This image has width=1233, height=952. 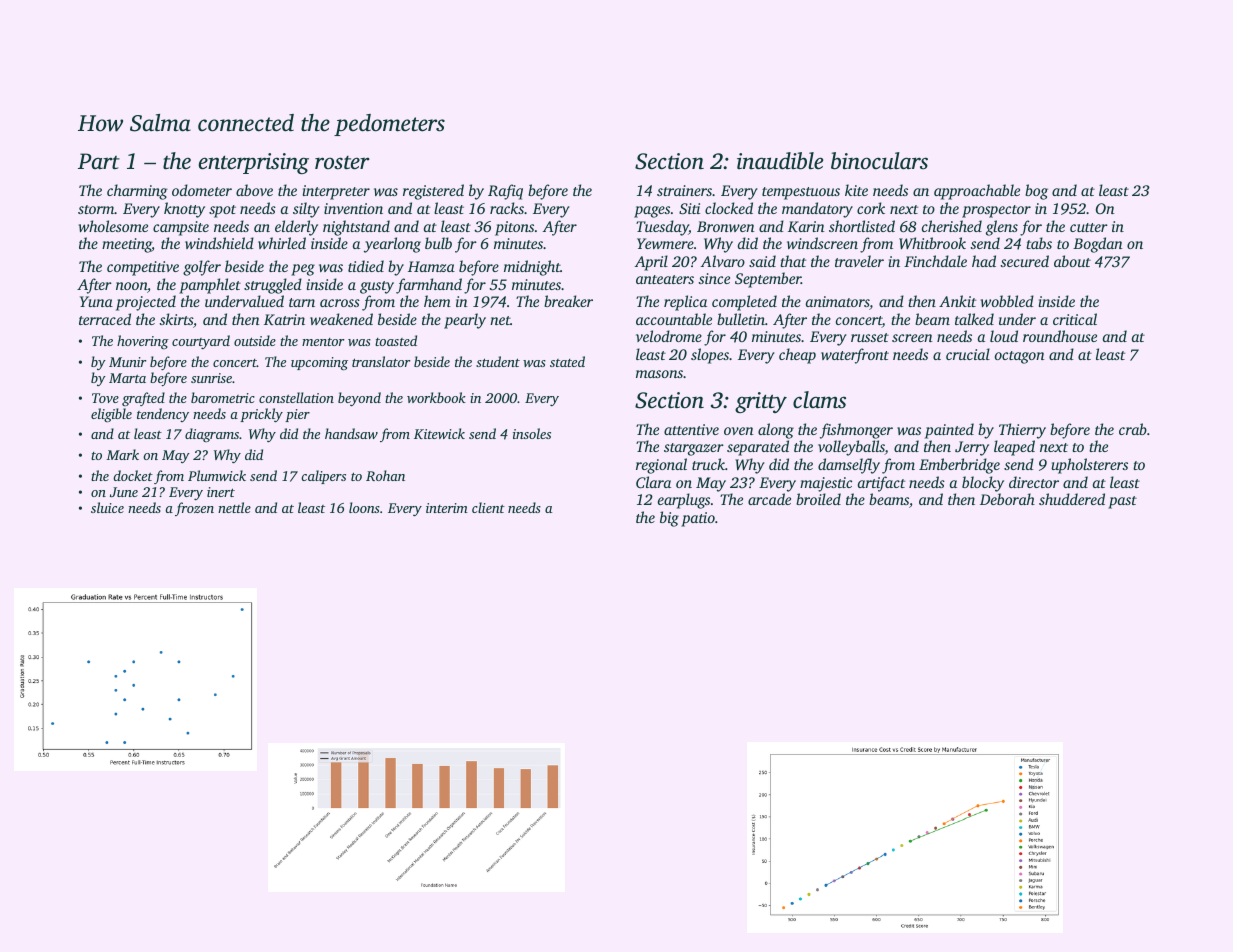 What do you see at coordinates (323, 477) in the image?
I see `calipers` at bounding box center [323, 477].
